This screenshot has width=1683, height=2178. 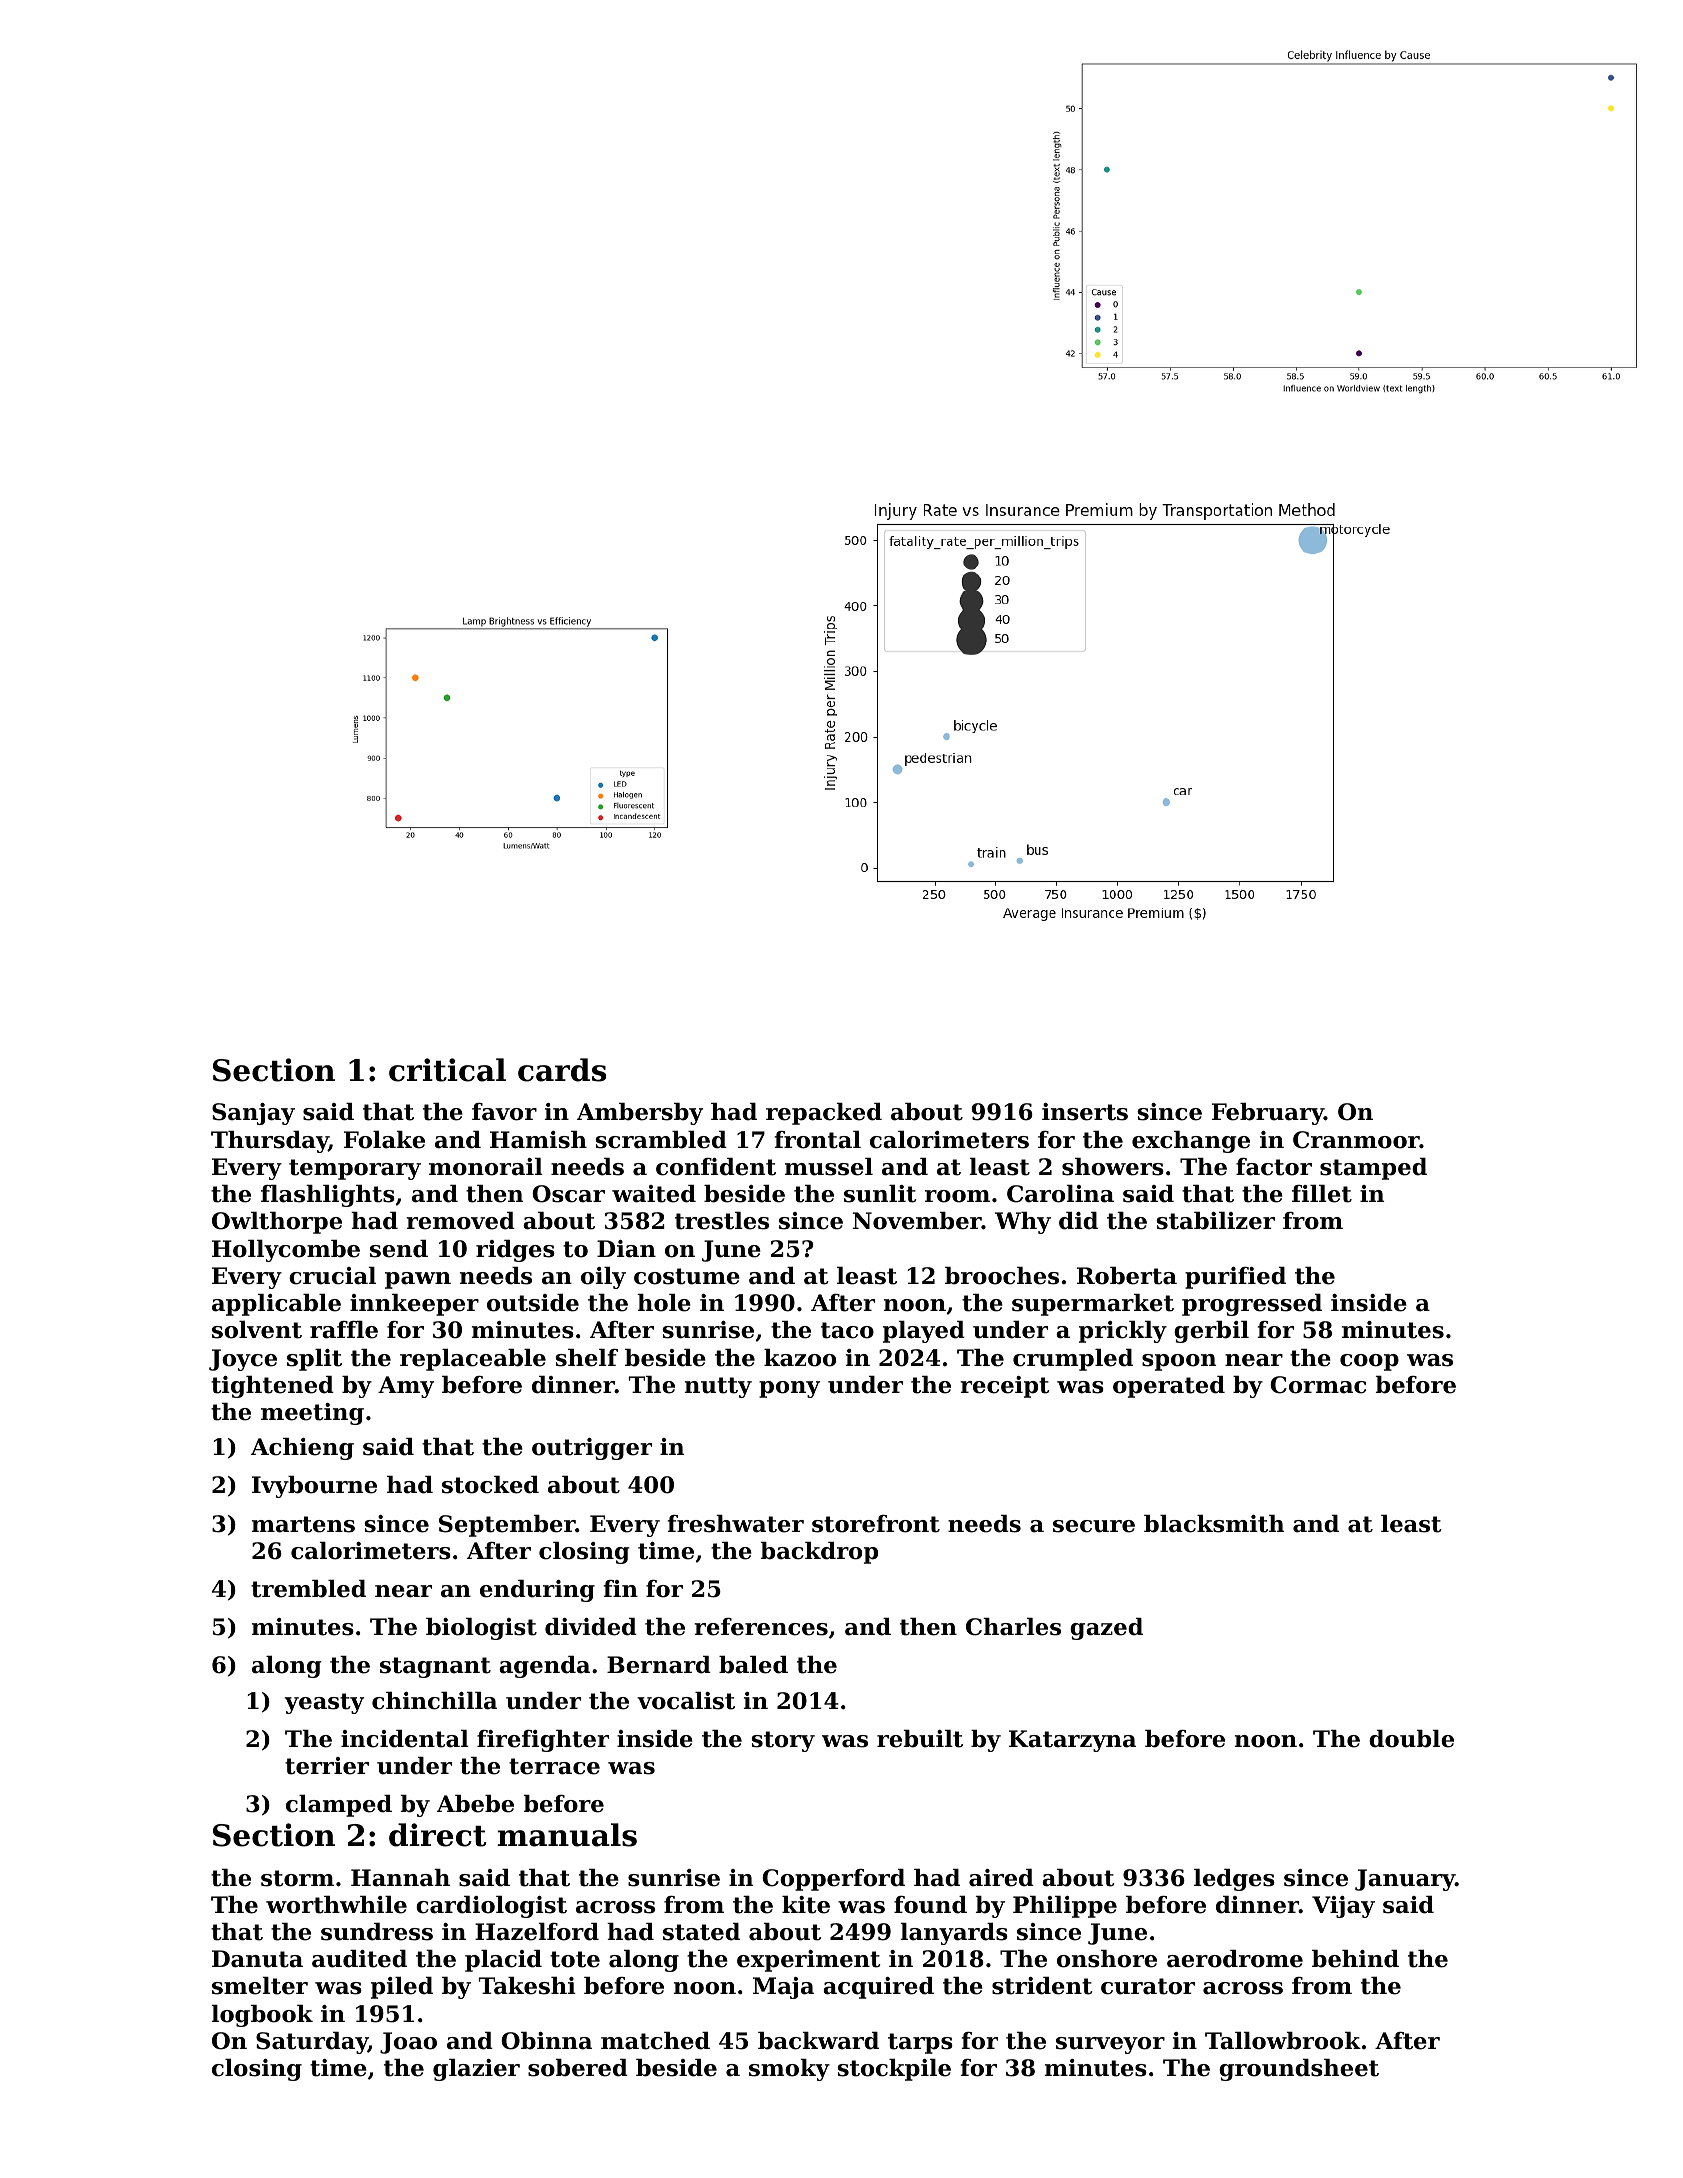 I want to click on brooches, so click(x=1002, y=1276).
